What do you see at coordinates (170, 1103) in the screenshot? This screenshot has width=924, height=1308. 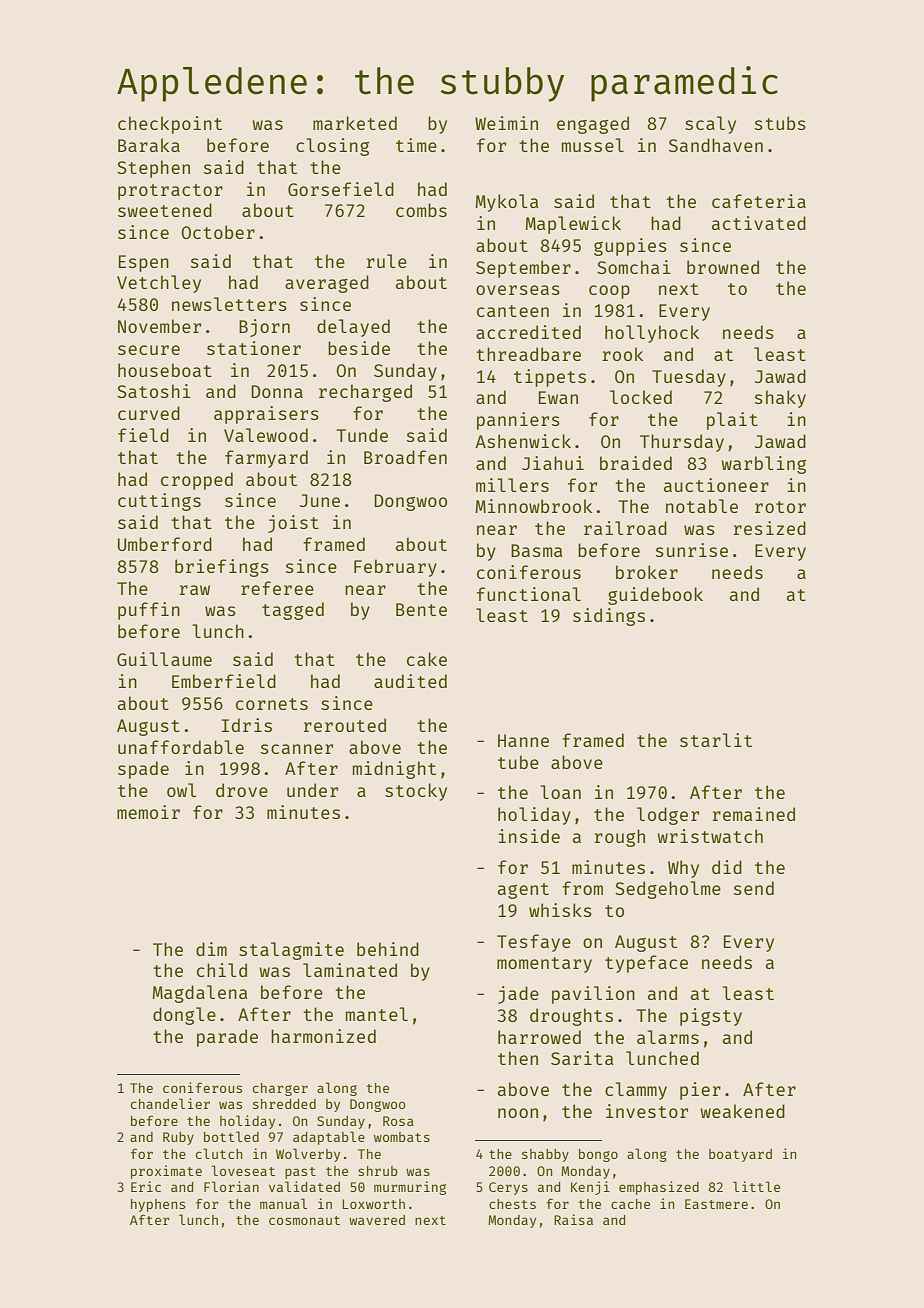 I see `chandelier` at bounding box center [170, 1103].
